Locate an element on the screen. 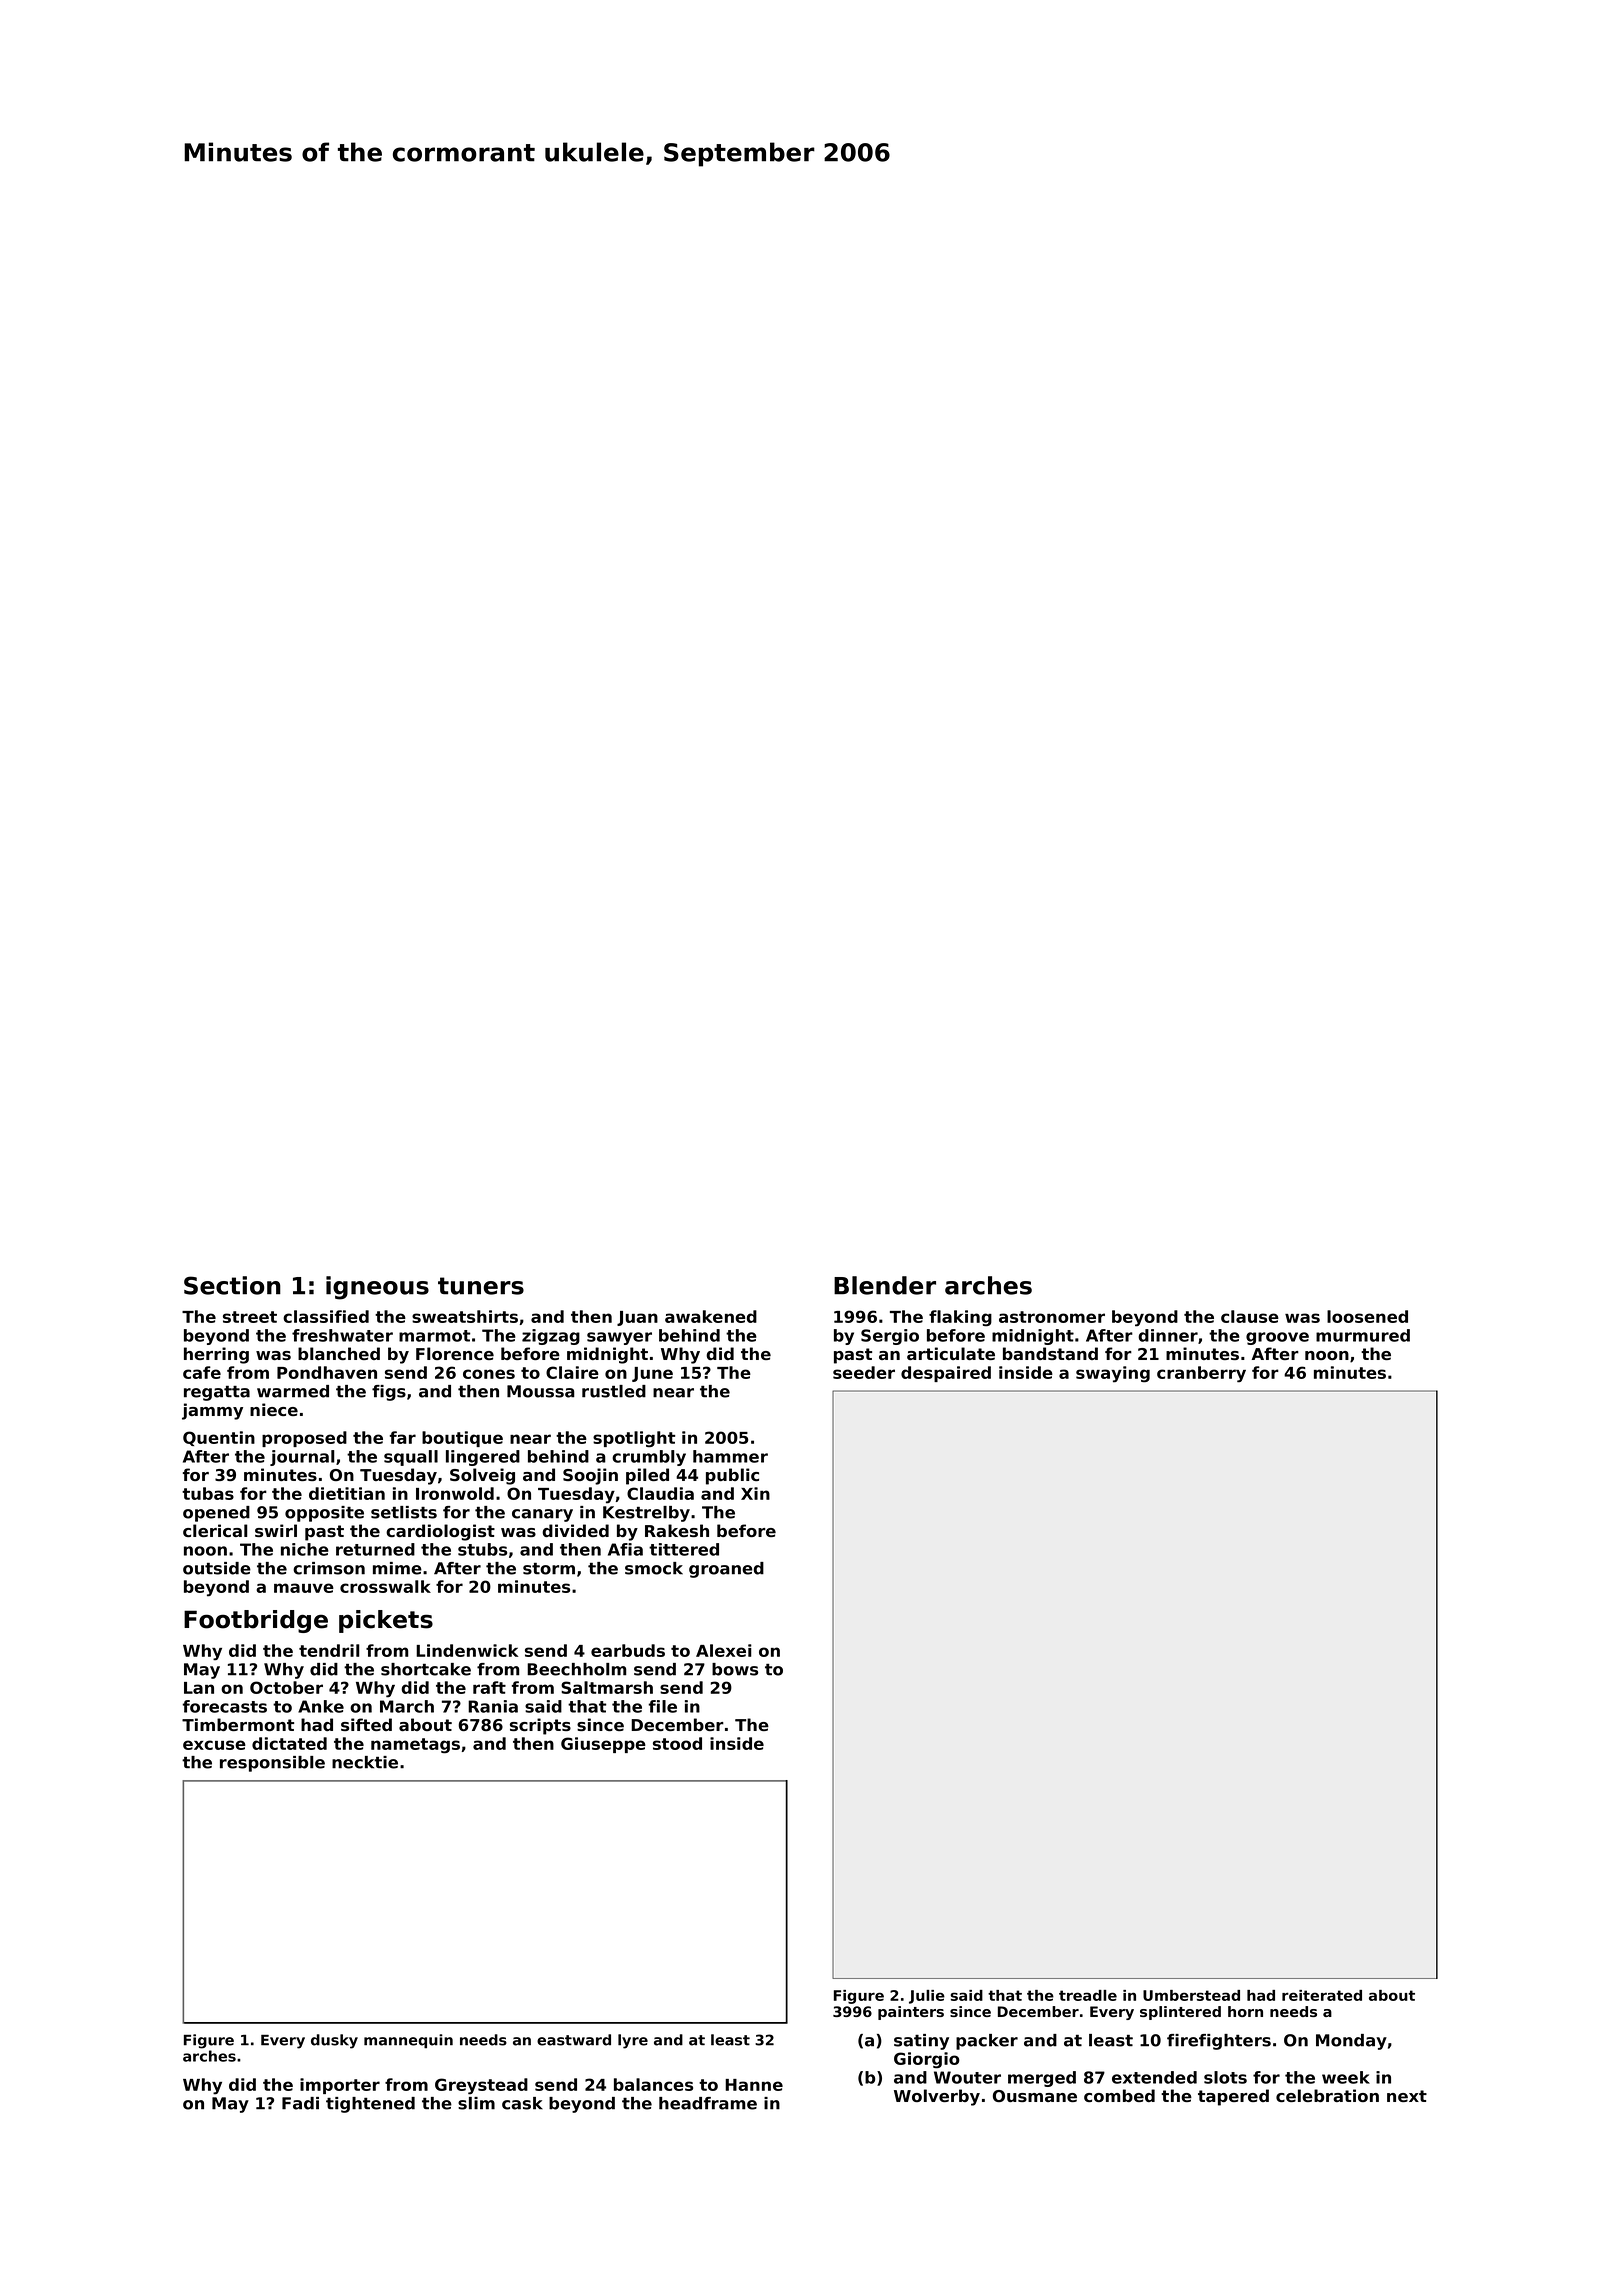 The width and height of the screenshot is (1620, 2292). cafe is located at coordinates (202, 1372).
